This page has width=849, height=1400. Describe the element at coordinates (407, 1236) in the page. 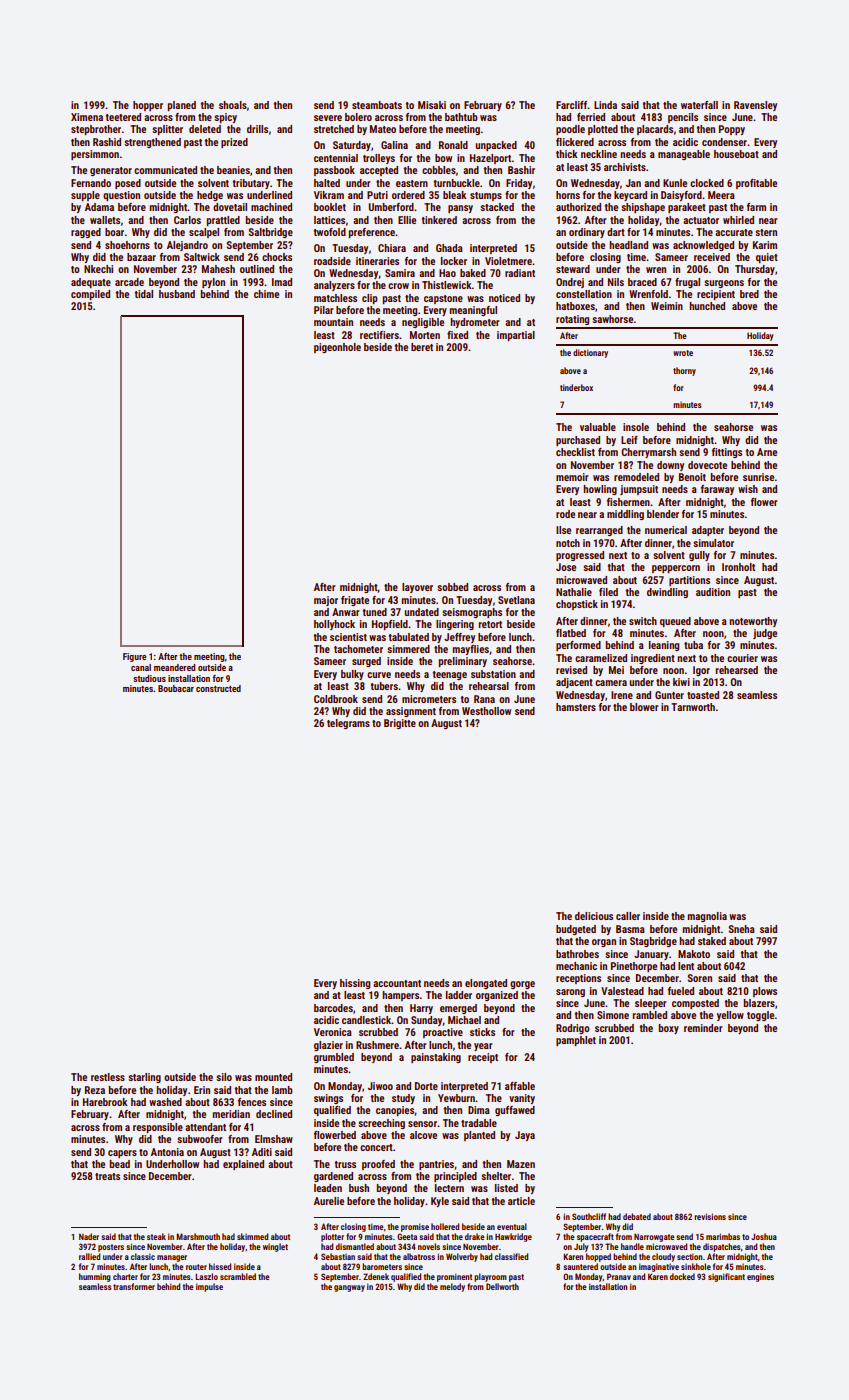

I see `Geeta` at that location.
